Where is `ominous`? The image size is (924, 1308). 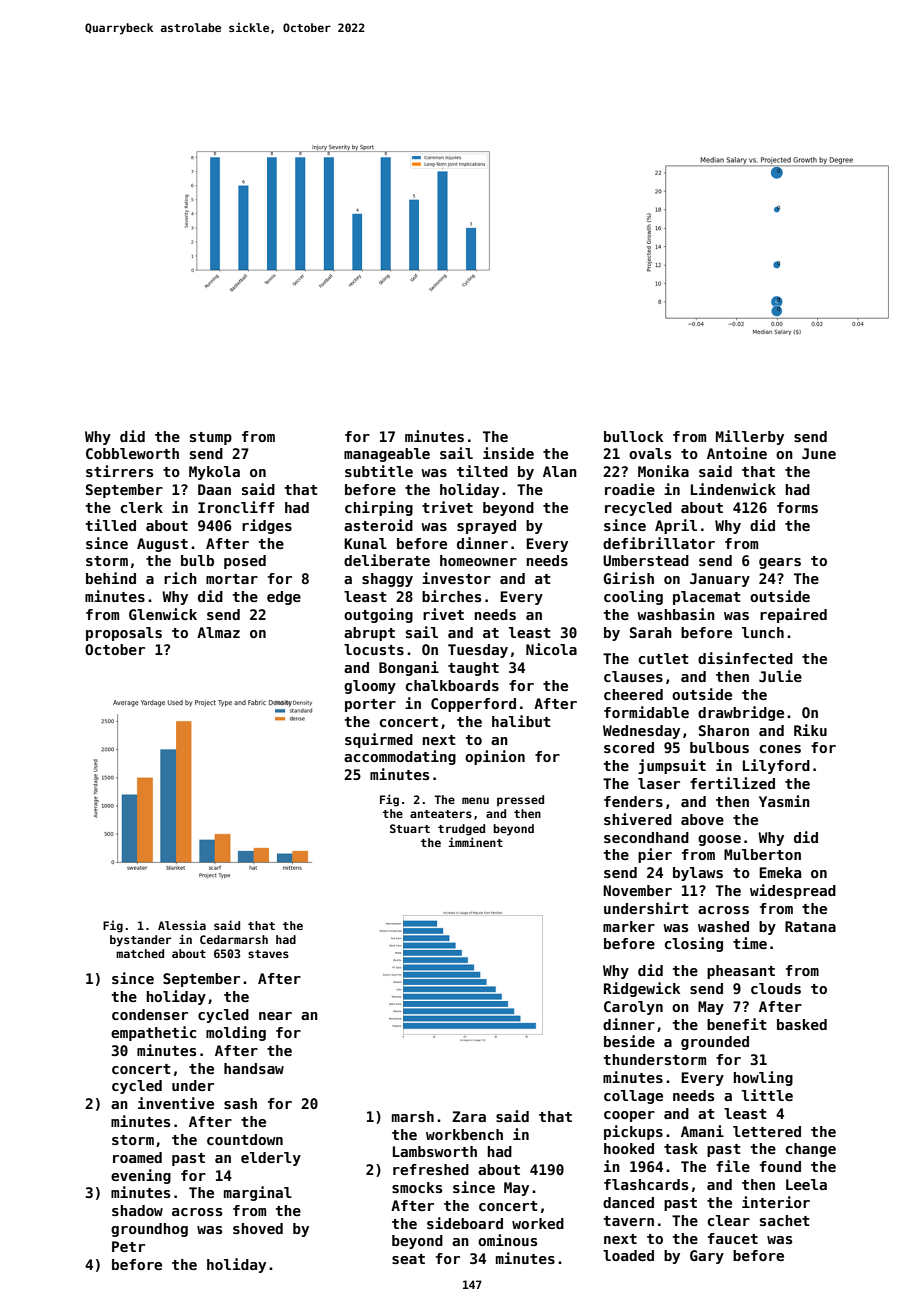
ominous is located at coordinates (507, 1240).
